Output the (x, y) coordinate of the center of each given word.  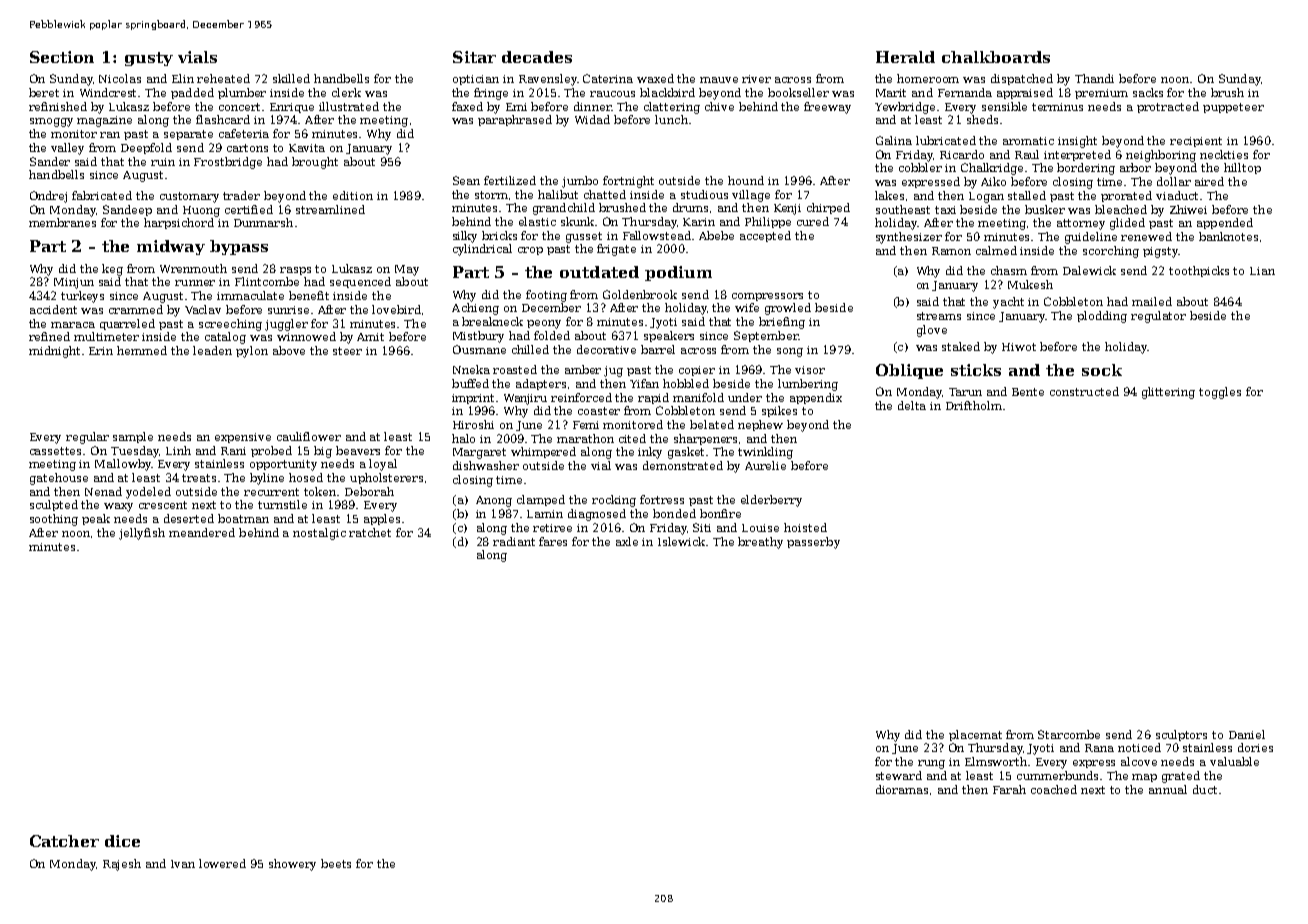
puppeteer (1233, 108)
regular (87, 438)
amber (583, 369)
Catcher (64, 841)
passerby (813, 543)
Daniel (1247, 734)
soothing (54, 520)
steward (899, 775)
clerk (346, 92)
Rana (1099, 748)
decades (537, 57)
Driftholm (974, 405)
